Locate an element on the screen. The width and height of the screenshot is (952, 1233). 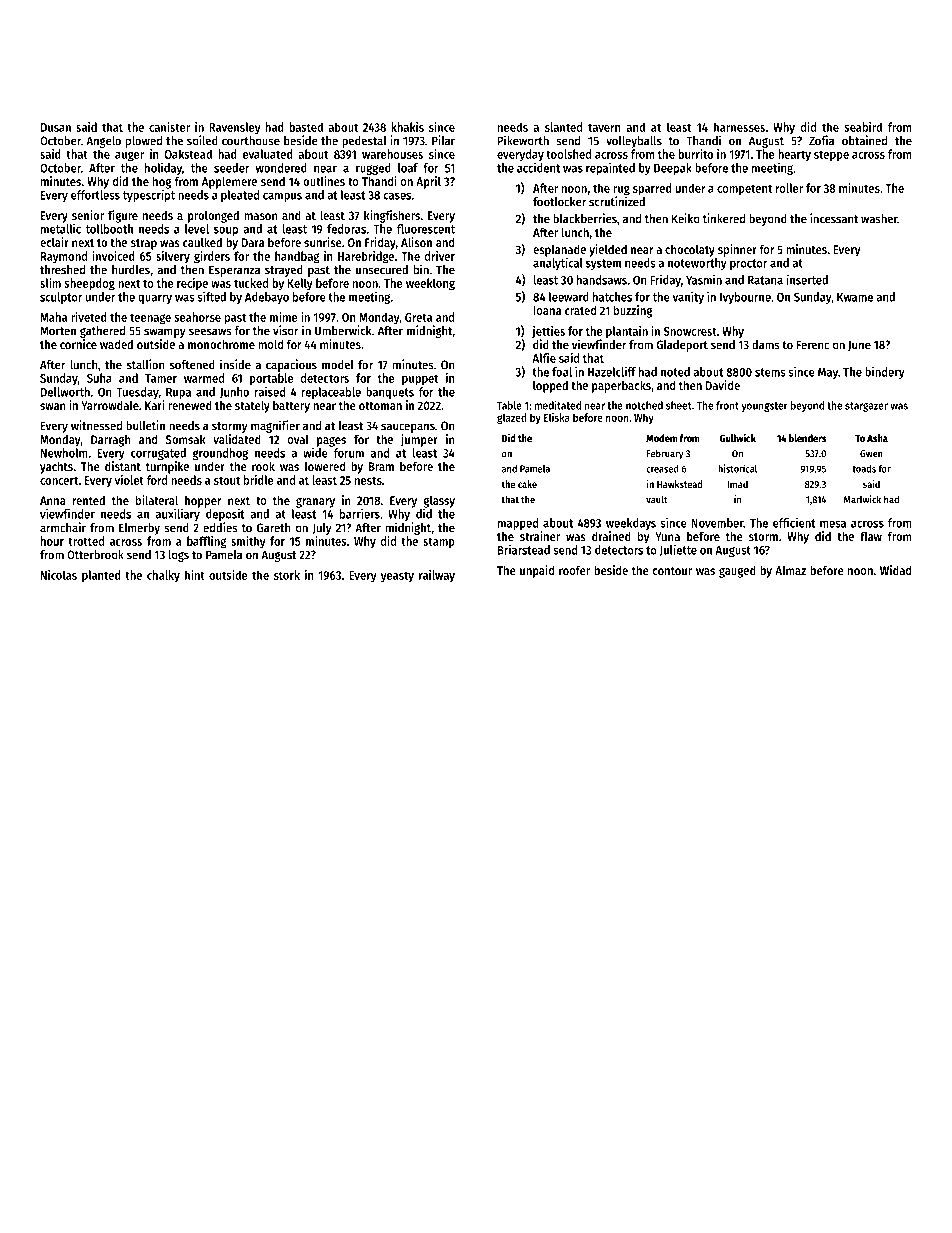
Dellworth is located at coordinates (65, 392).
